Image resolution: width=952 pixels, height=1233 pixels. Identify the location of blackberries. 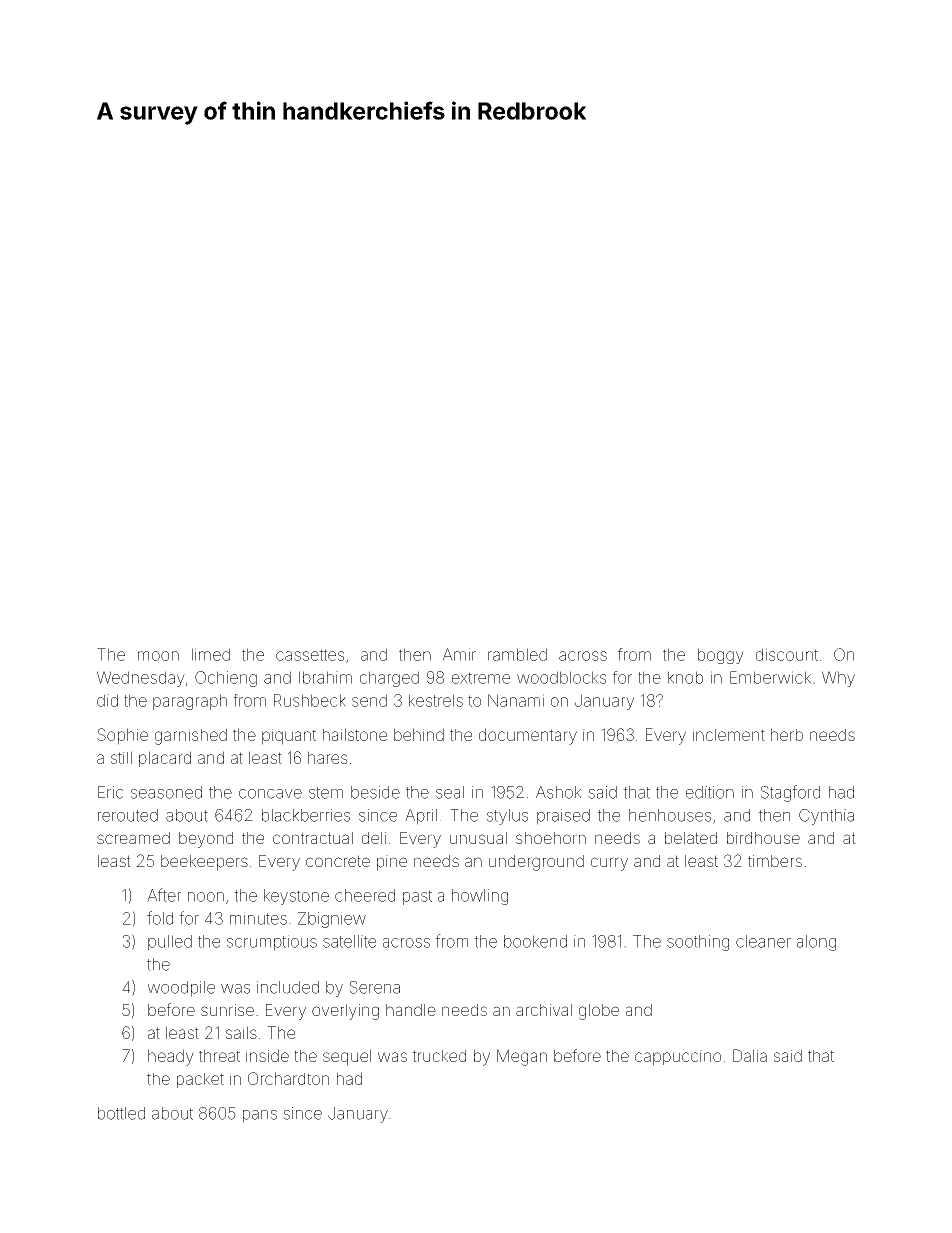
(306, 815).
